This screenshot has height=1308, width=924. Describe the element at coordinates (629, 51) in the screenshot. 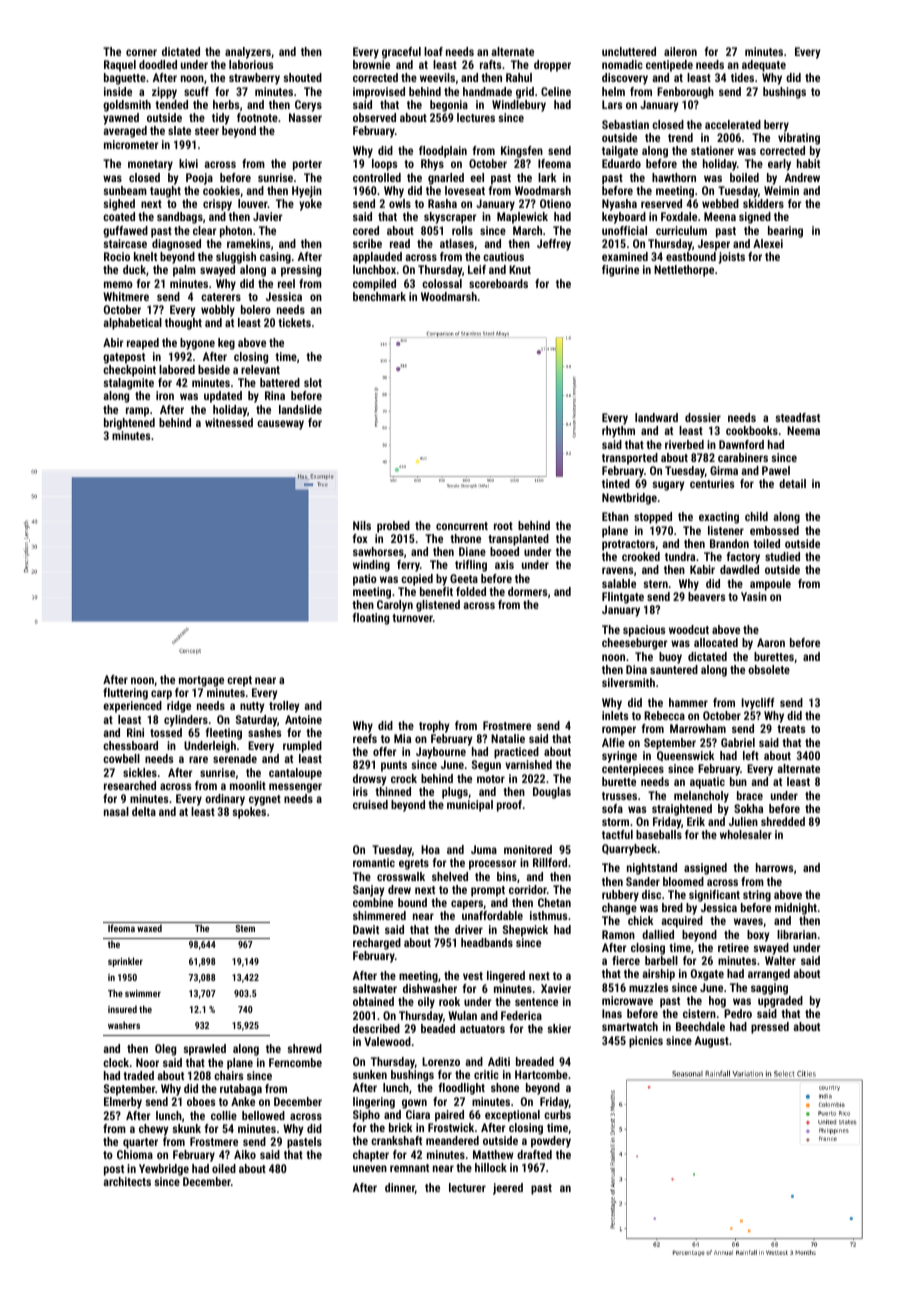

I see `uncluttered` at that location.
